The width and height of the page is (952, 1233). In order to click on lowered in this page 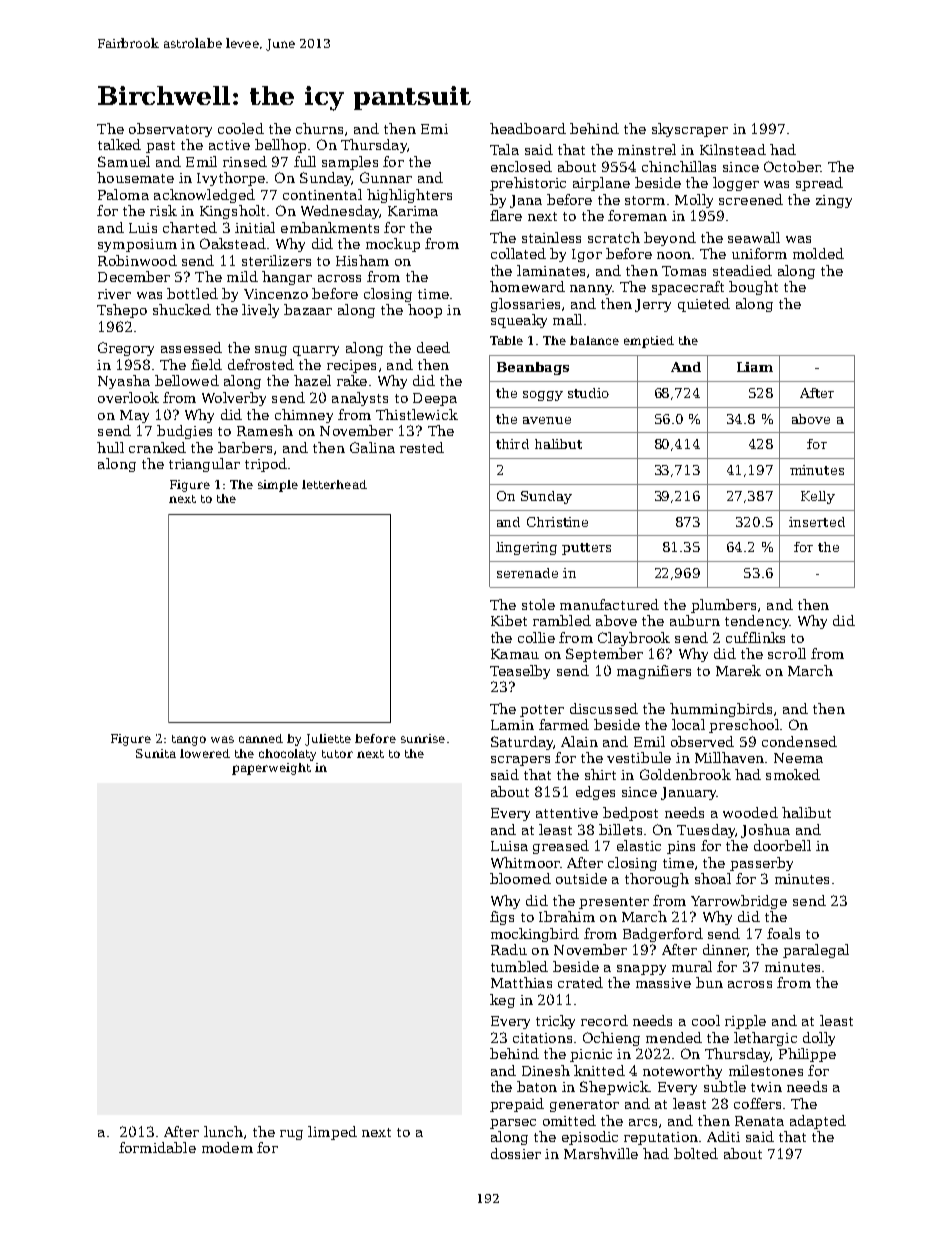, I will do `click(205, 753)`.
